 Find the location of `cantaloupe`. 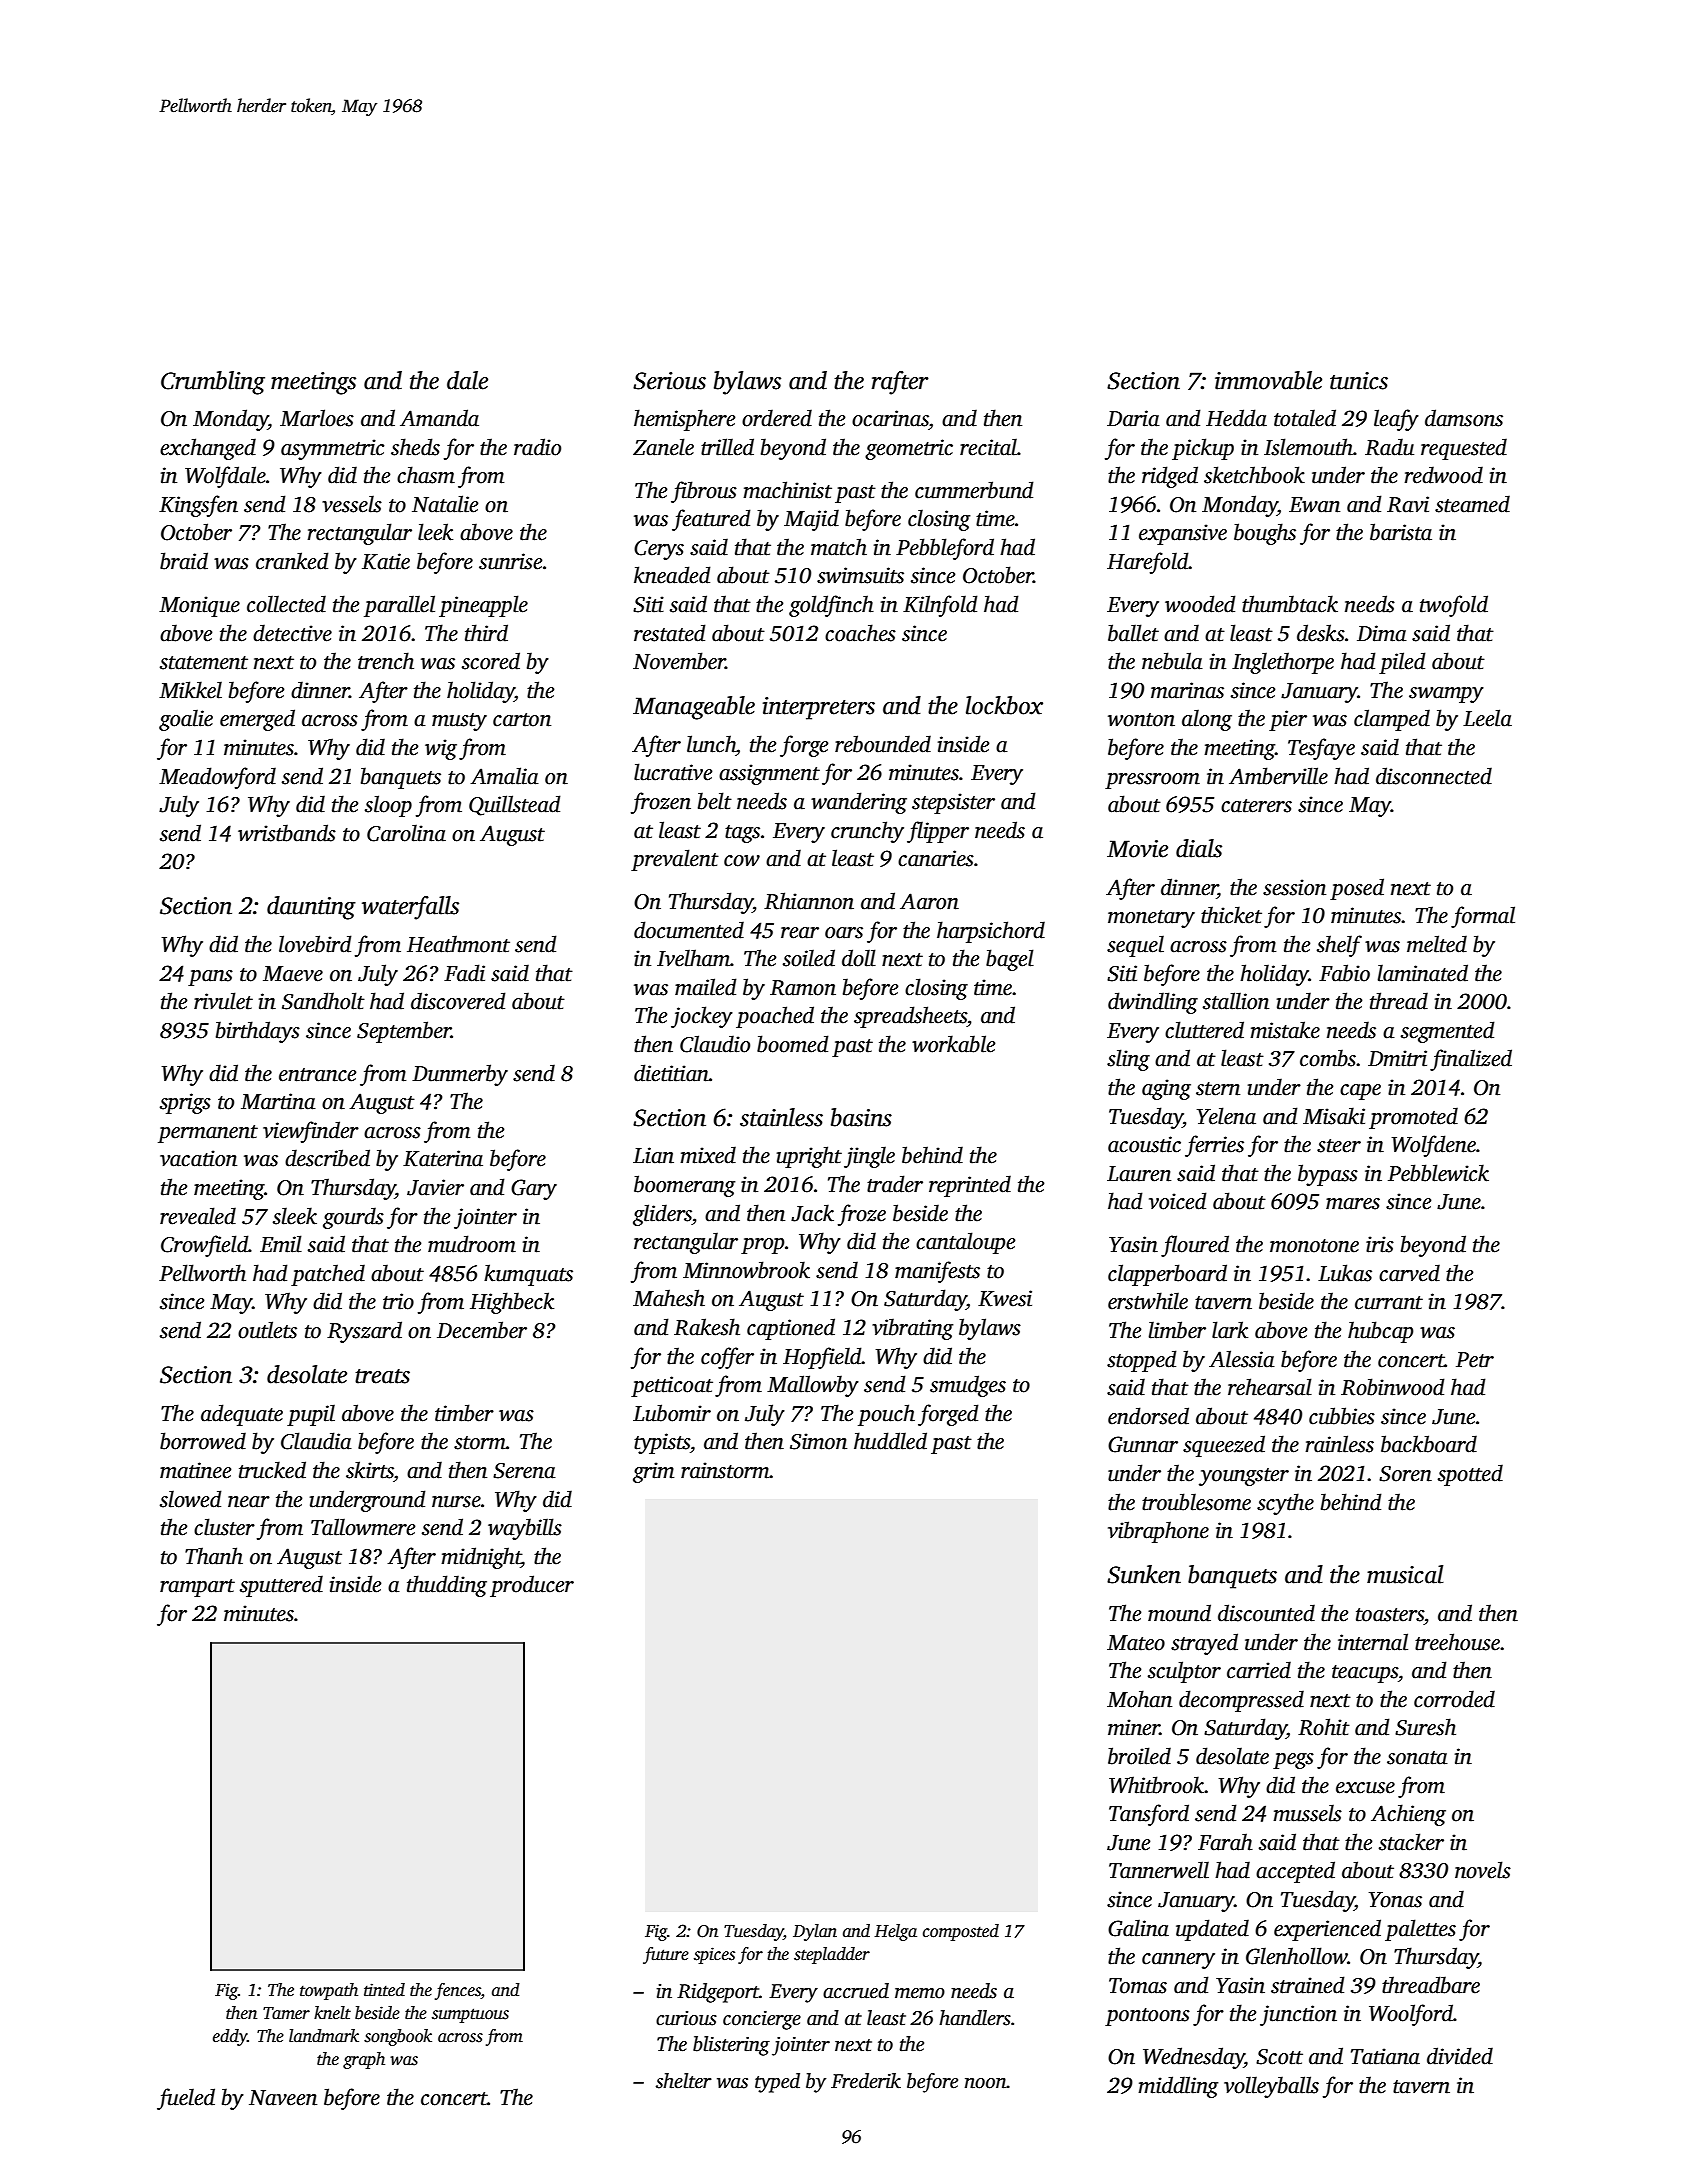

cantaloupe is located at coordinates (965, 1243).
